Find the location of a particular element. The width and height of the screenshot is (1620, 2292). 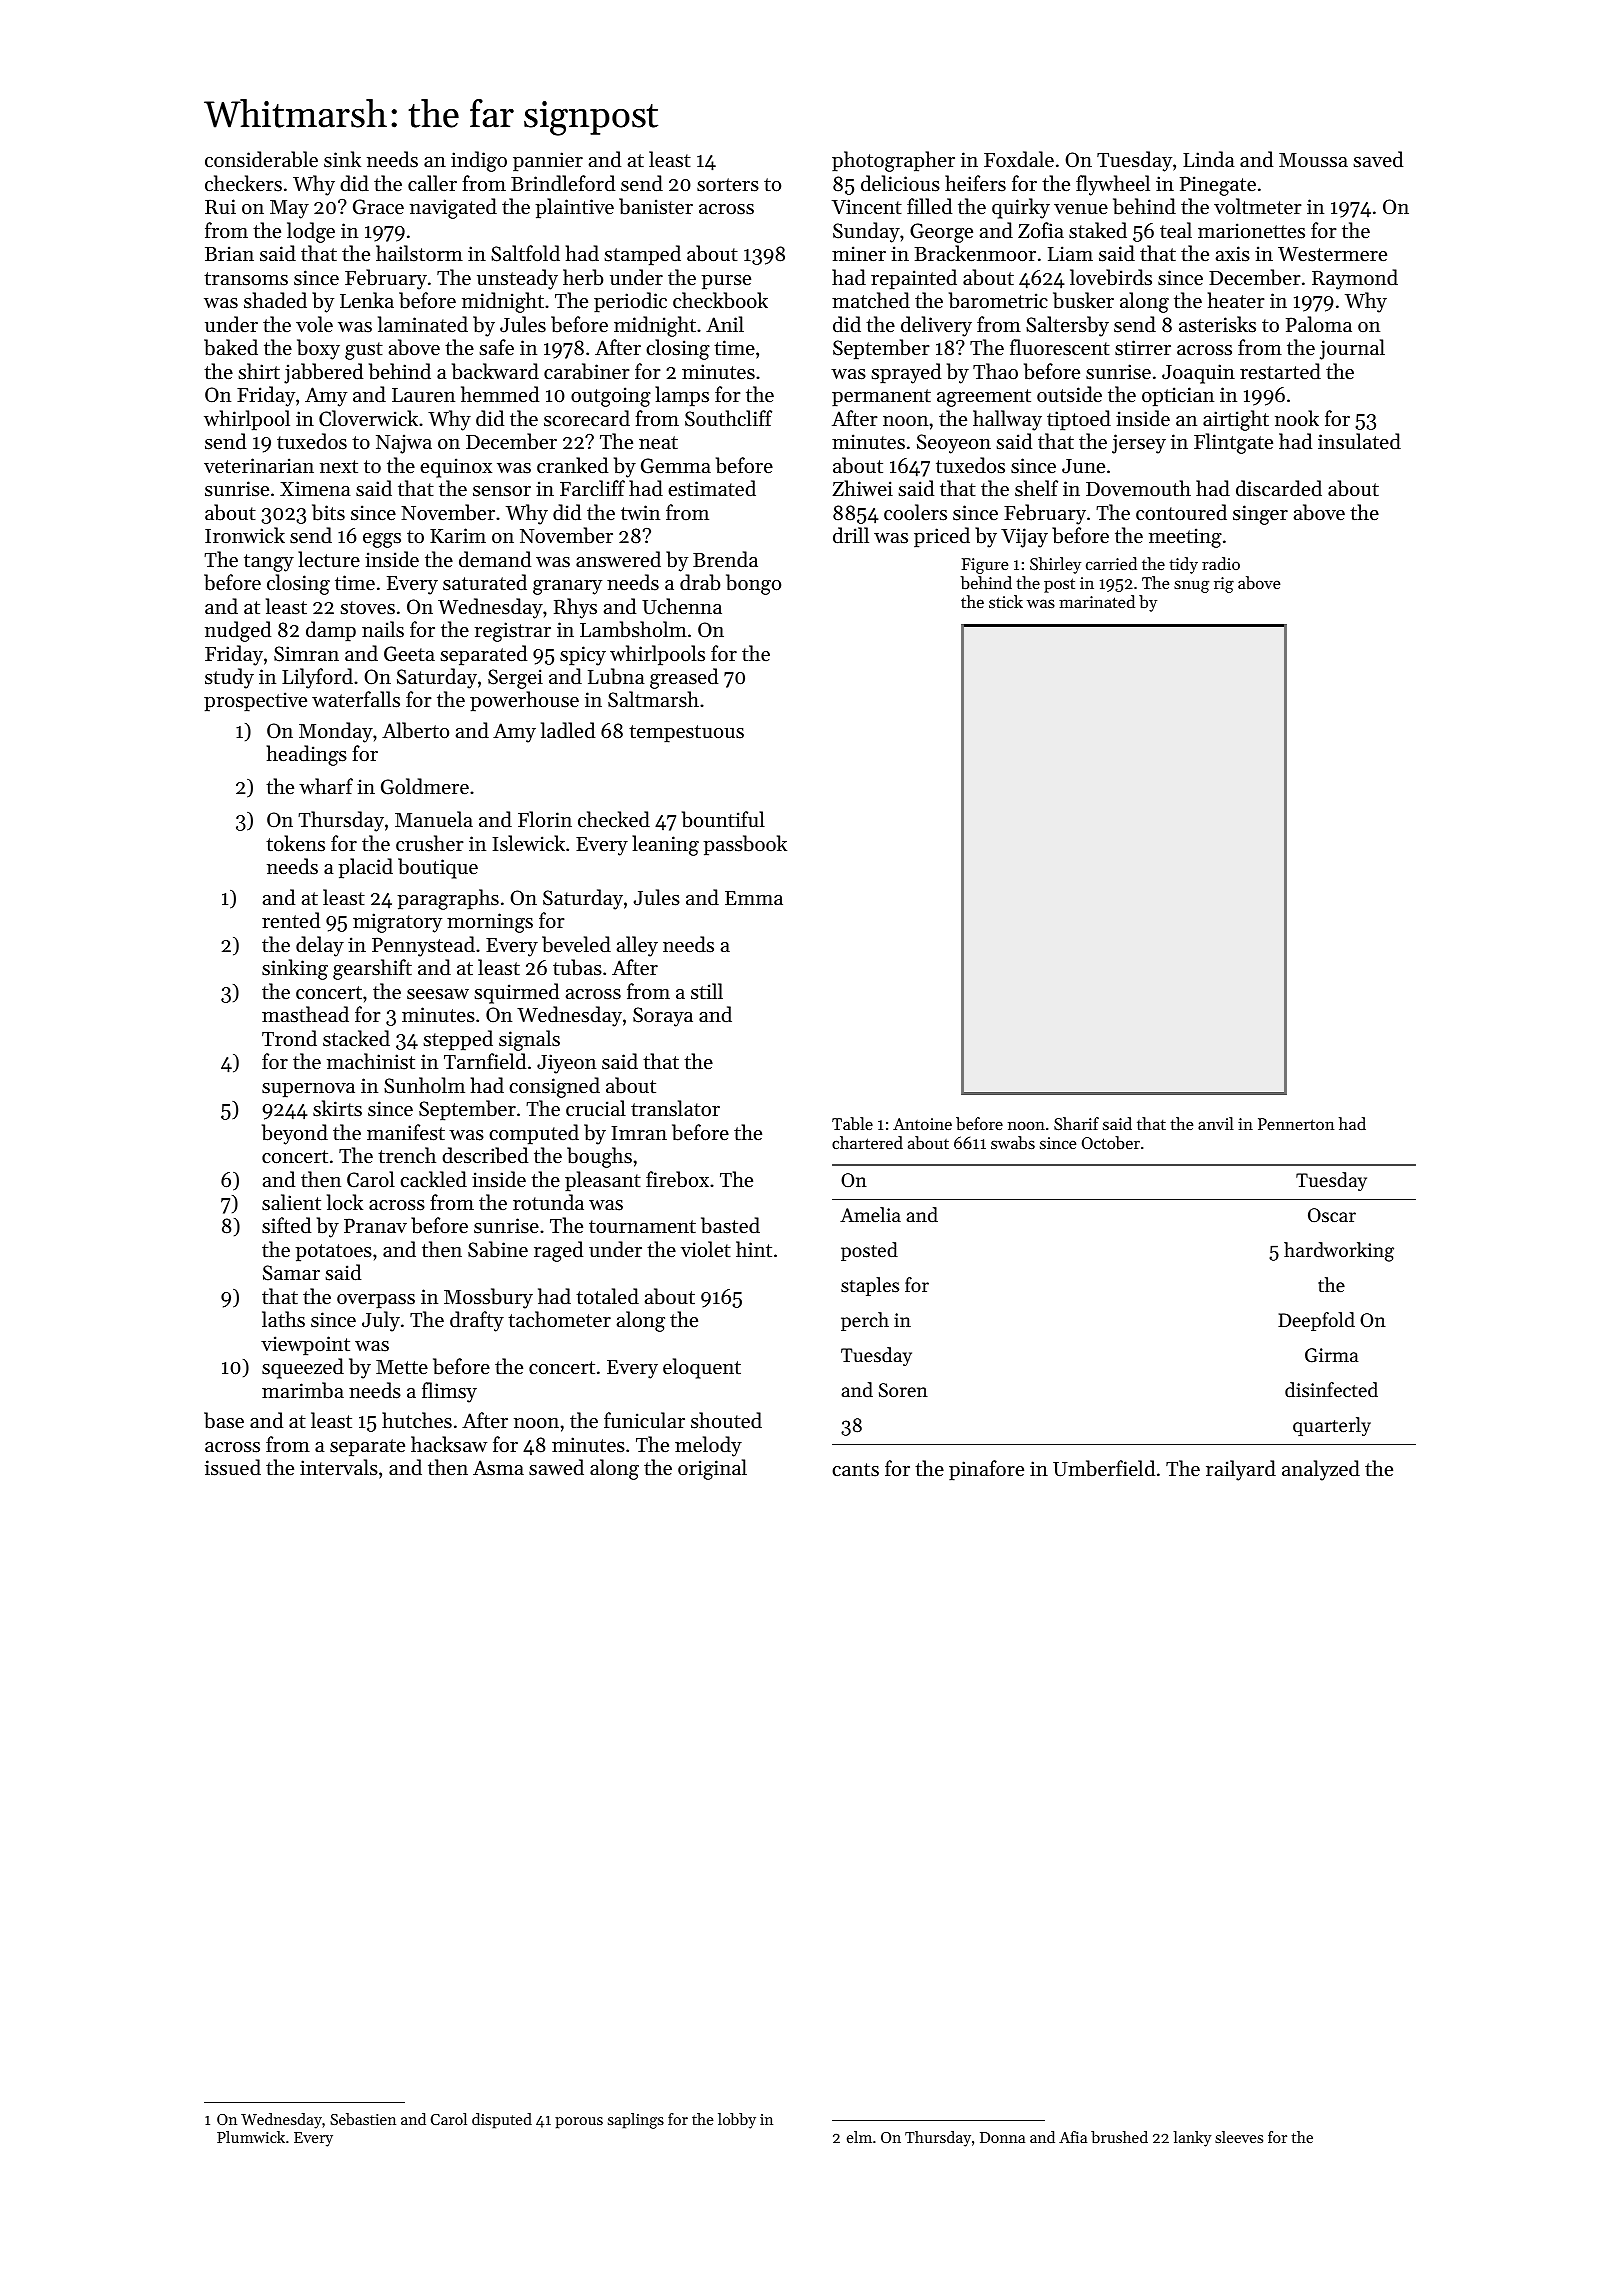

Linda is located at coordinates (1209, 159).
